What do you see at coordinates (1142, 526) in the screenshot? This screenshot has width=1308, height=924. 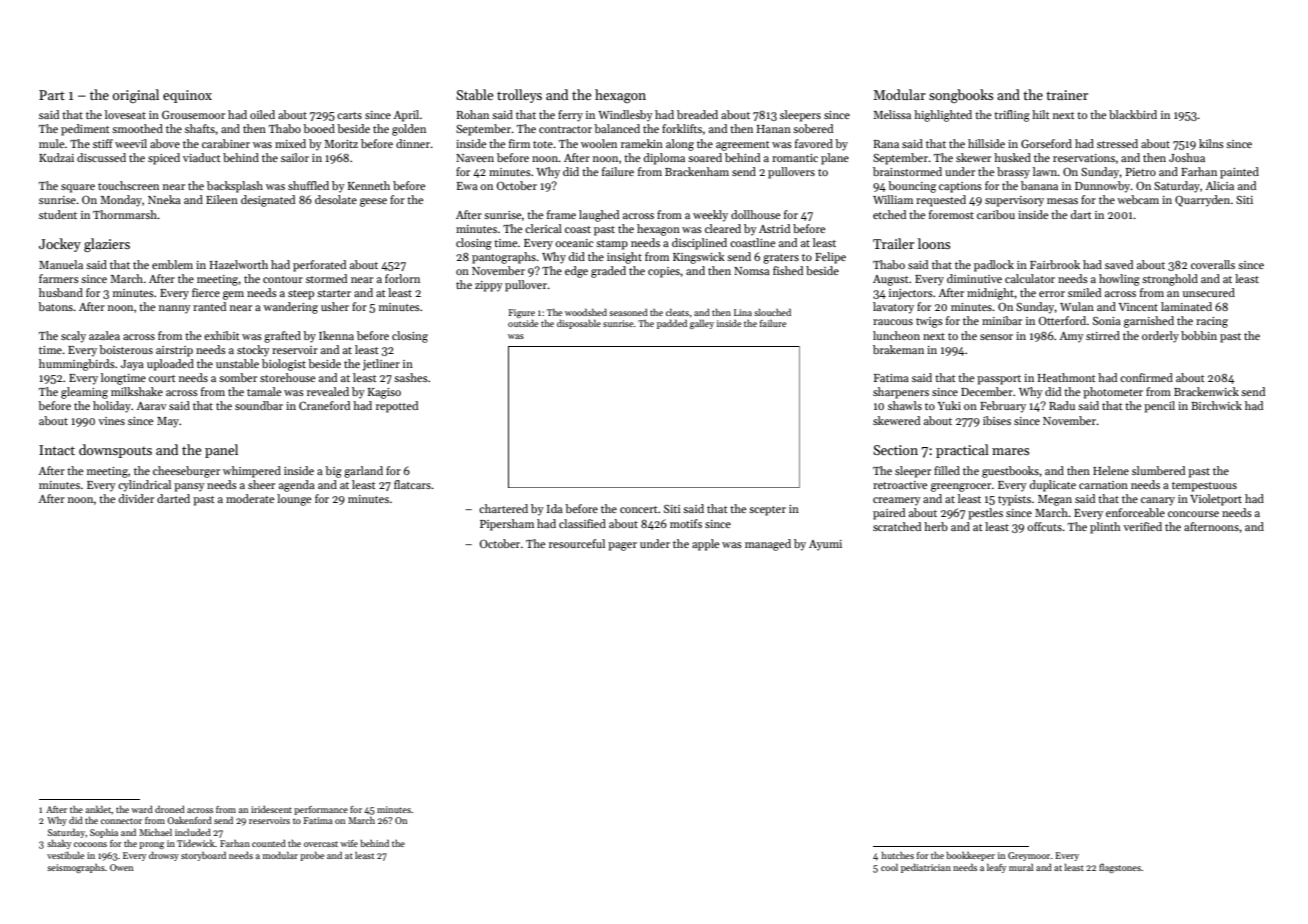 I see `verified` at bounding box center [1142, 526].
